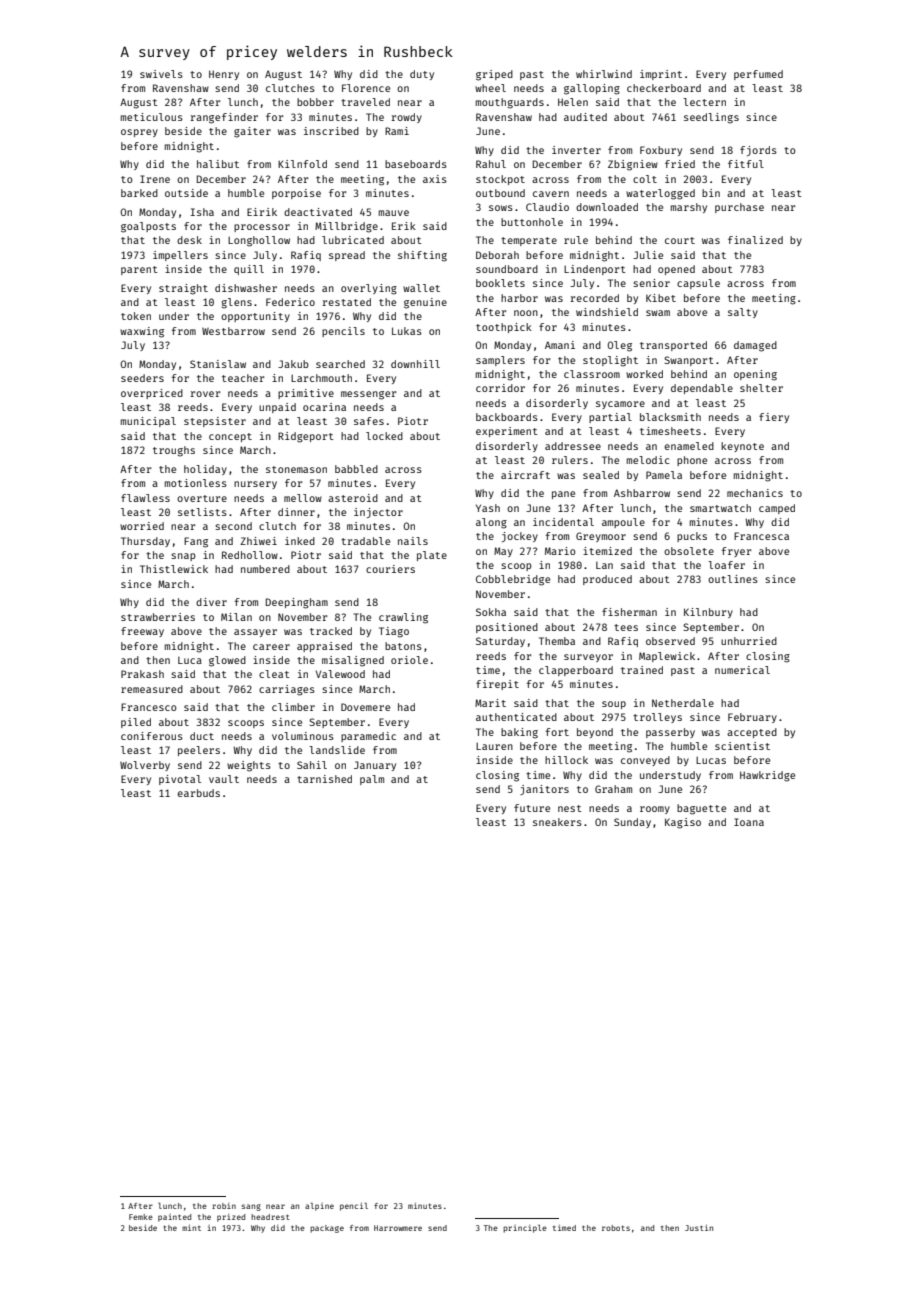  Describe the element at coordinates (749, 822) in the image. I see `Ioana` at that location.
